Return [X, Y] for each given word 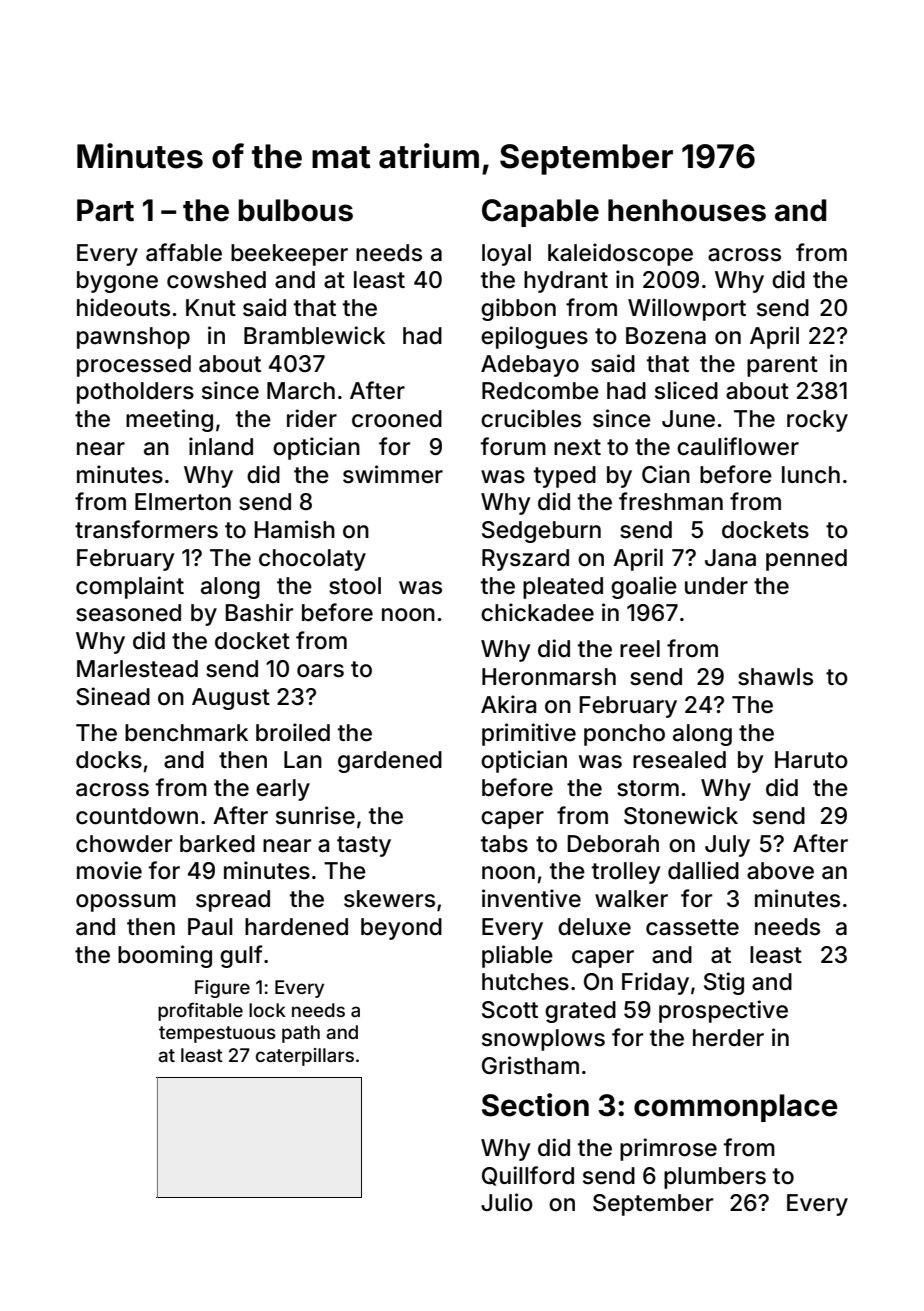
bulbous [295, 210]
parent [782, 366]
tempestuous [217, 1034]
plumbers [715, 1178]
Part [105, 210]
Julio [507, 1202]
